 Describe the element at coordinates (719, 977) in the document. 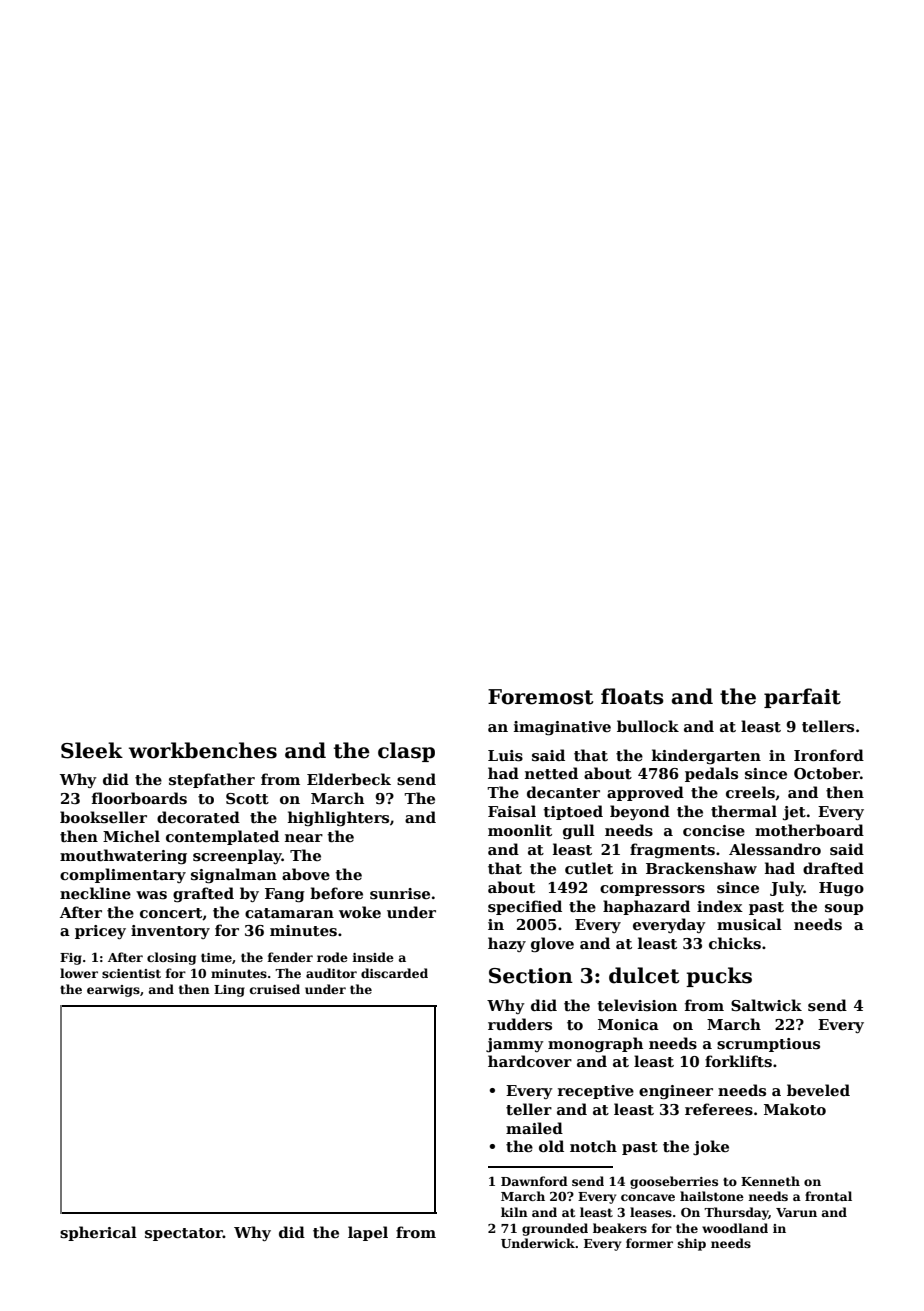

I see `pucks` at that location.
